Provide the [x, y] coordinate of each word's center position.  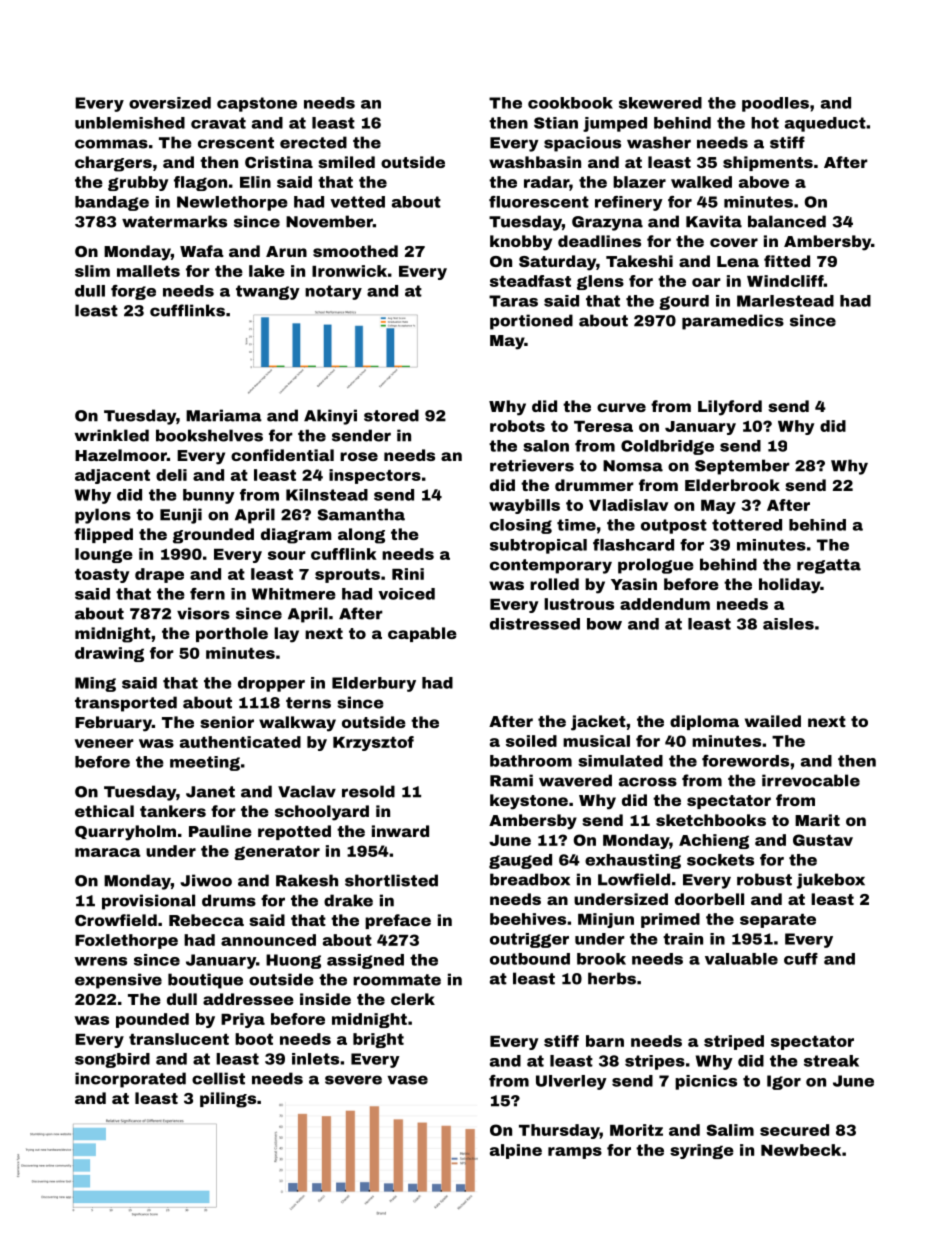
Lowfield [634, 879]
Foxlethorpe [126, 941]
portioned [531, 322]
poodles [775, 104]
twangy [268, 292]
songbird [112, 1060]
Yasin [634, 584]
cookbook [570, 103]
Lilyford [730, 408]
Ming [95, 684]
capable [422, 634]
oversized [170, 103]
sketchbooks [711, 820]
